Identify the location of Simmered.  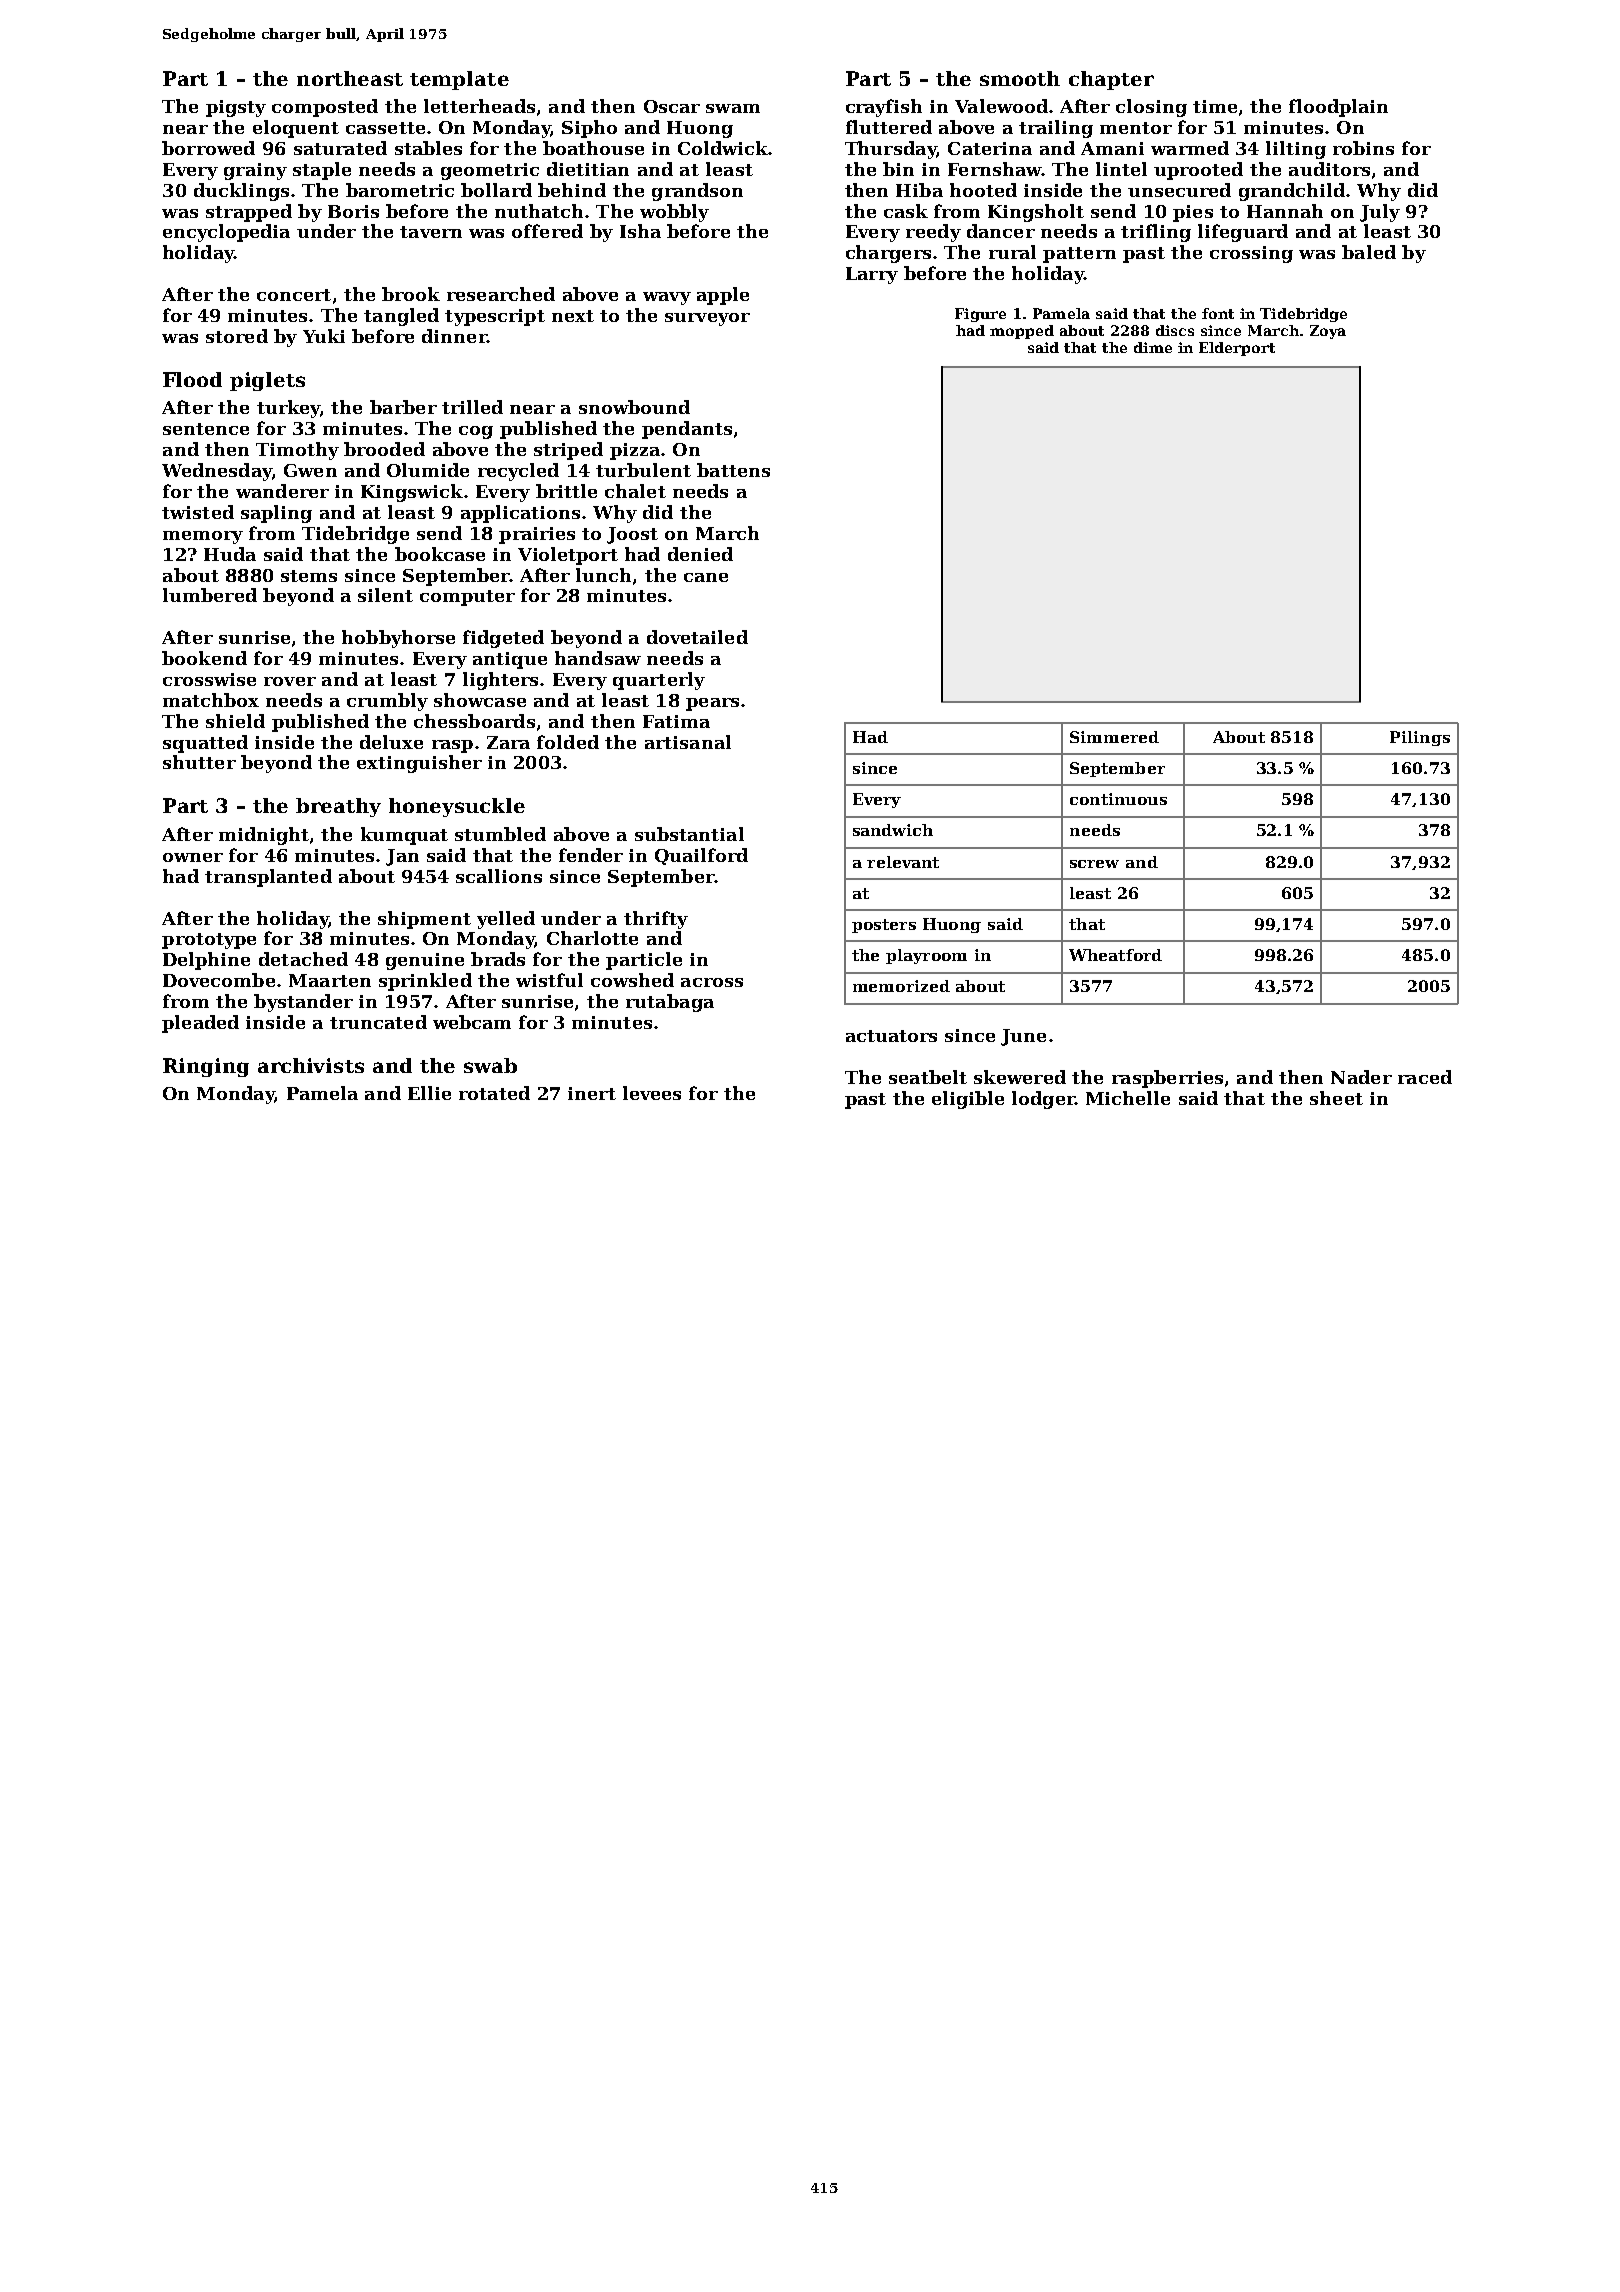
(1114, 737).
